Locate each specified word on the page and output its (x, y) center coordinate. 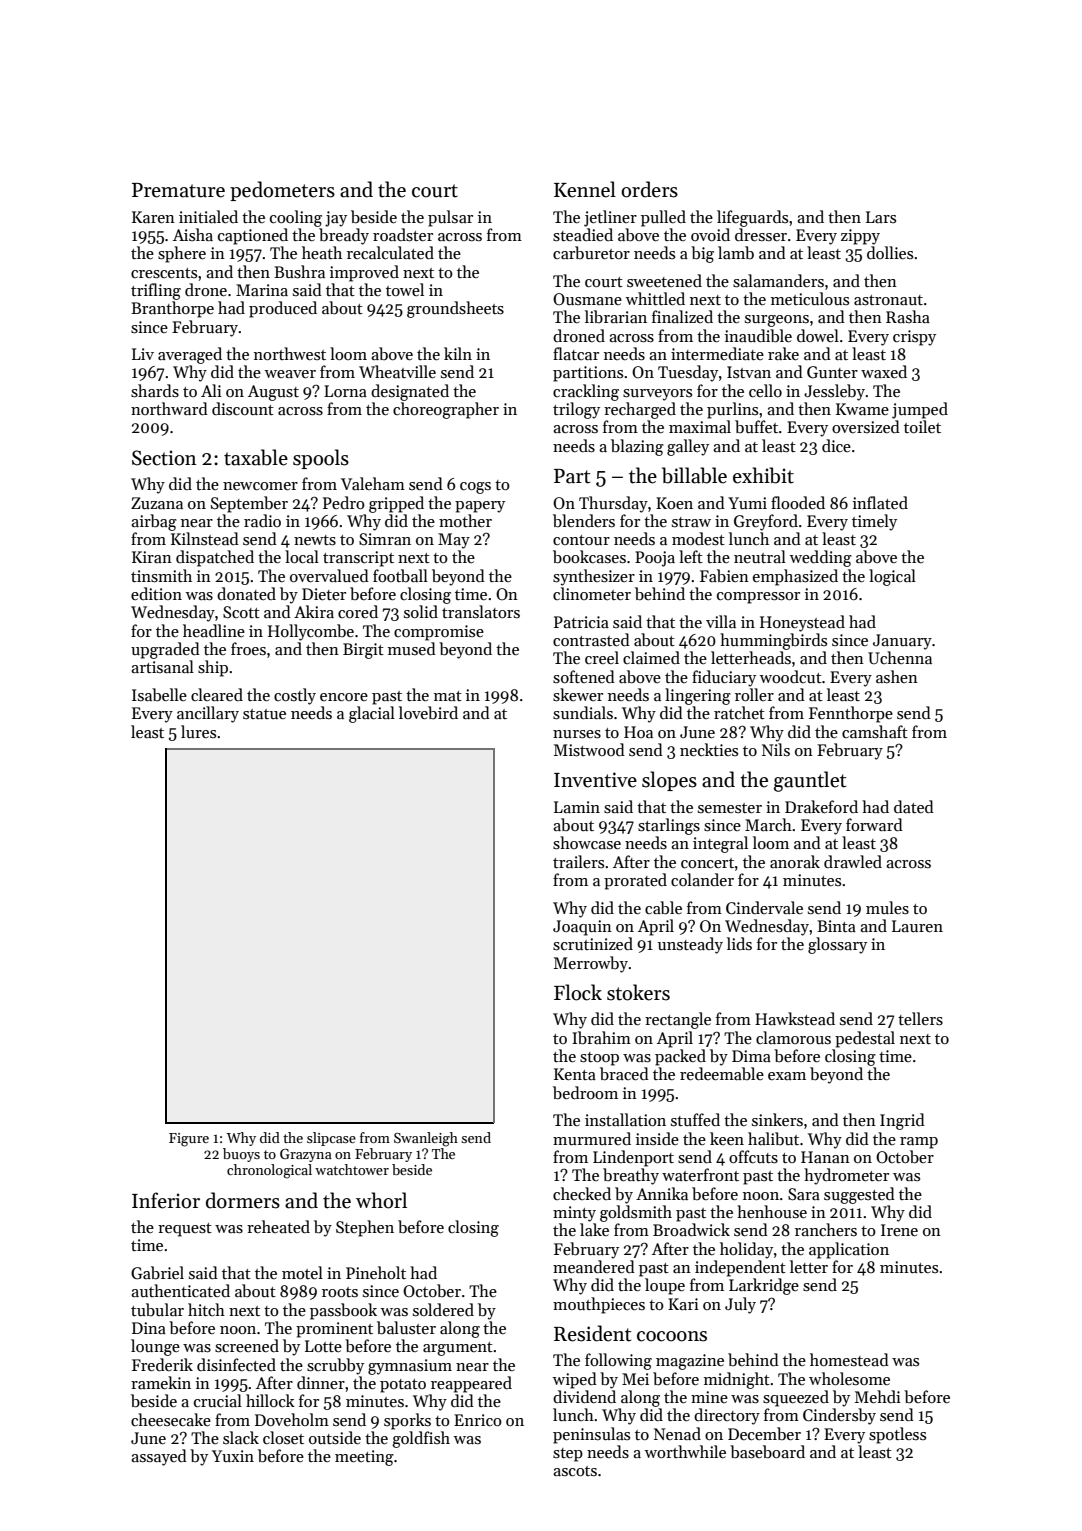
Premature (178, 190)
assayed (159, 1457)
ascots (575, 1471)
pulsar (450, 218)
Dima (751, 1056)
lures (198, 731)
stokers (638, 992)
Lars (881, 217)
